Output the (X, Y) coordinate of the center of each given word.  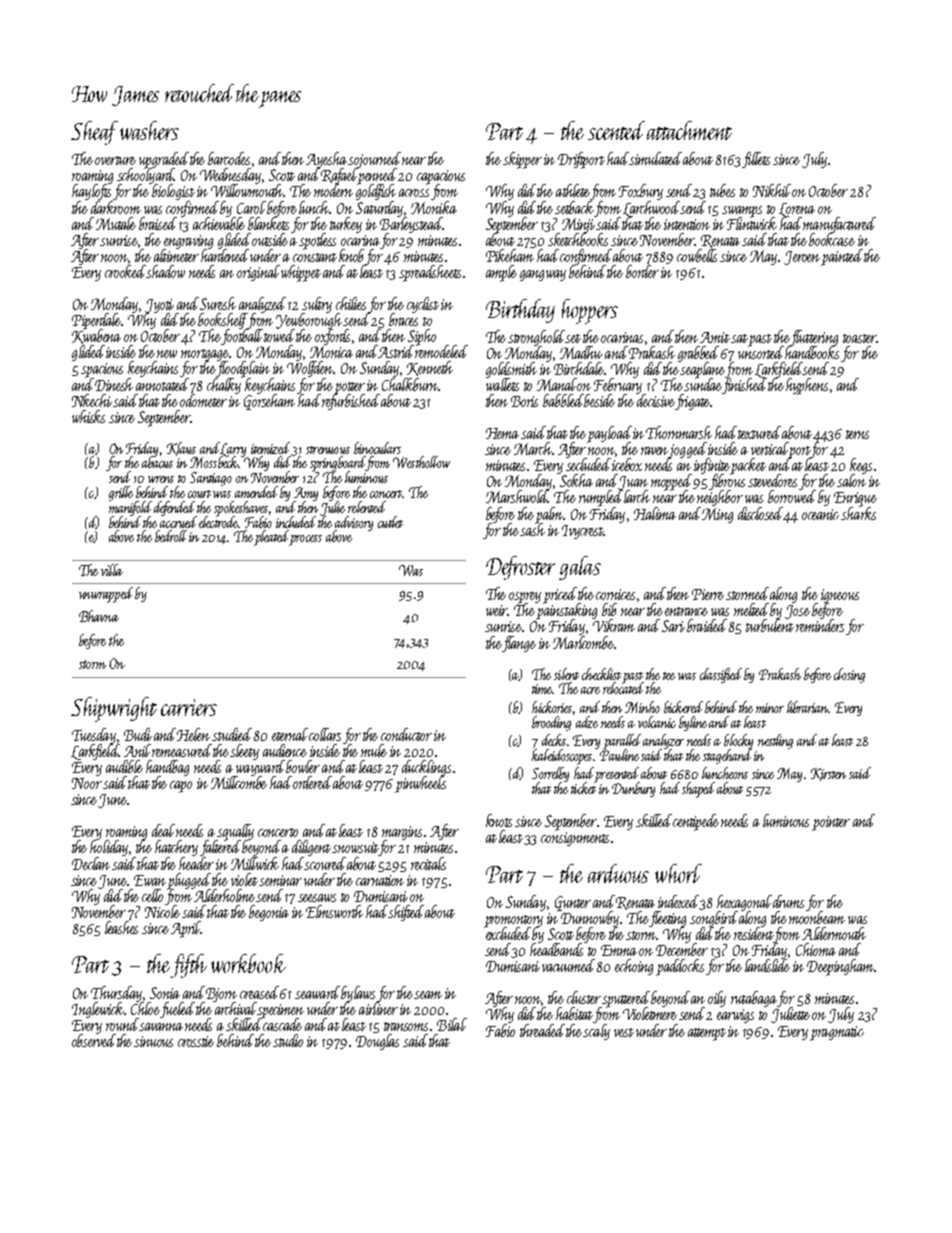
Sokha (576, 481)
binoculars (377, 448)
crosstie (196, 1041)
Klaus (181, 449)
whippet (301, 273)
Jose (797, 612)
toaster (859, 338)
